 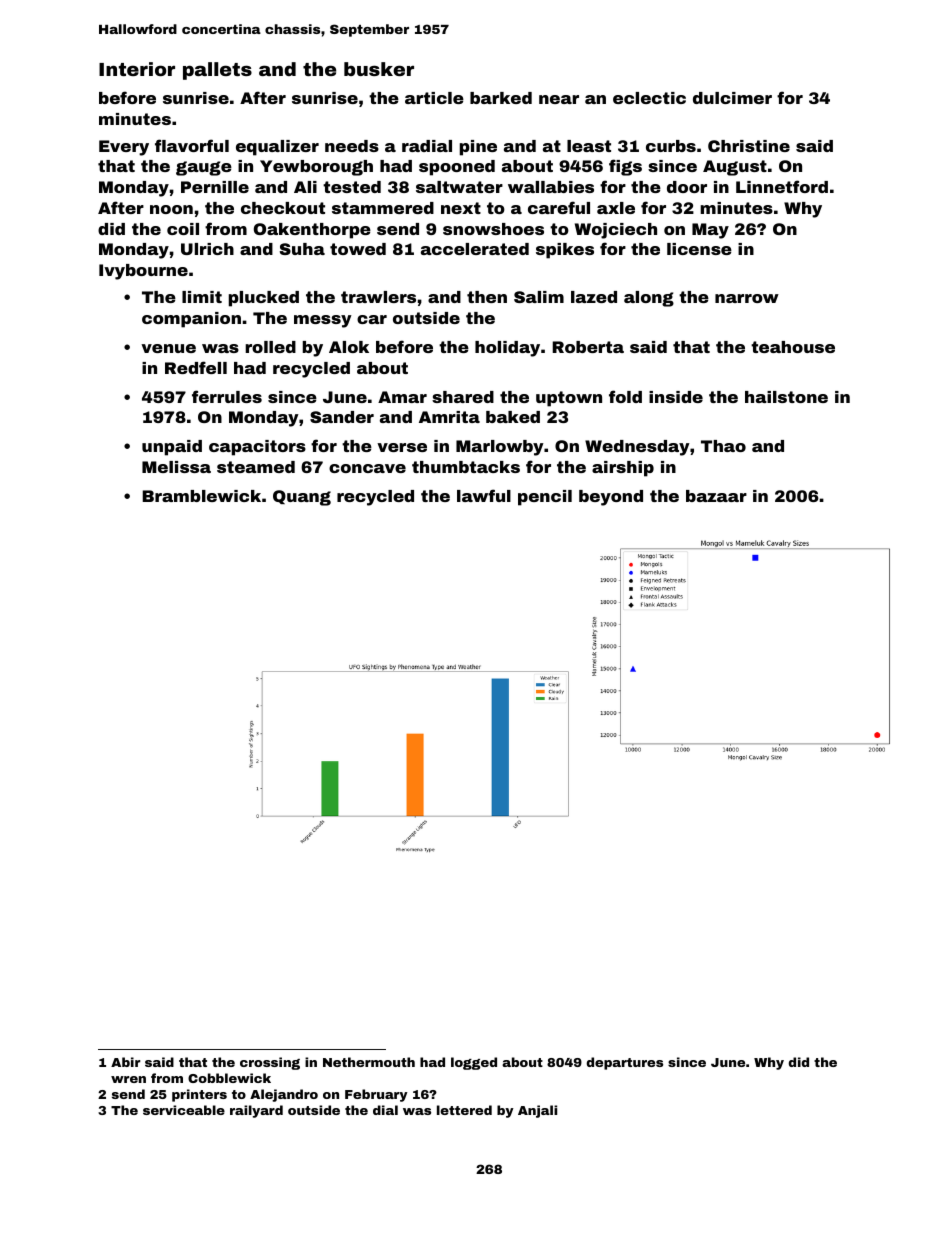 What do you see at coordinates (732, 98) in the screenshot?
I see `dulcimer` at bounding box center [732, 98].
